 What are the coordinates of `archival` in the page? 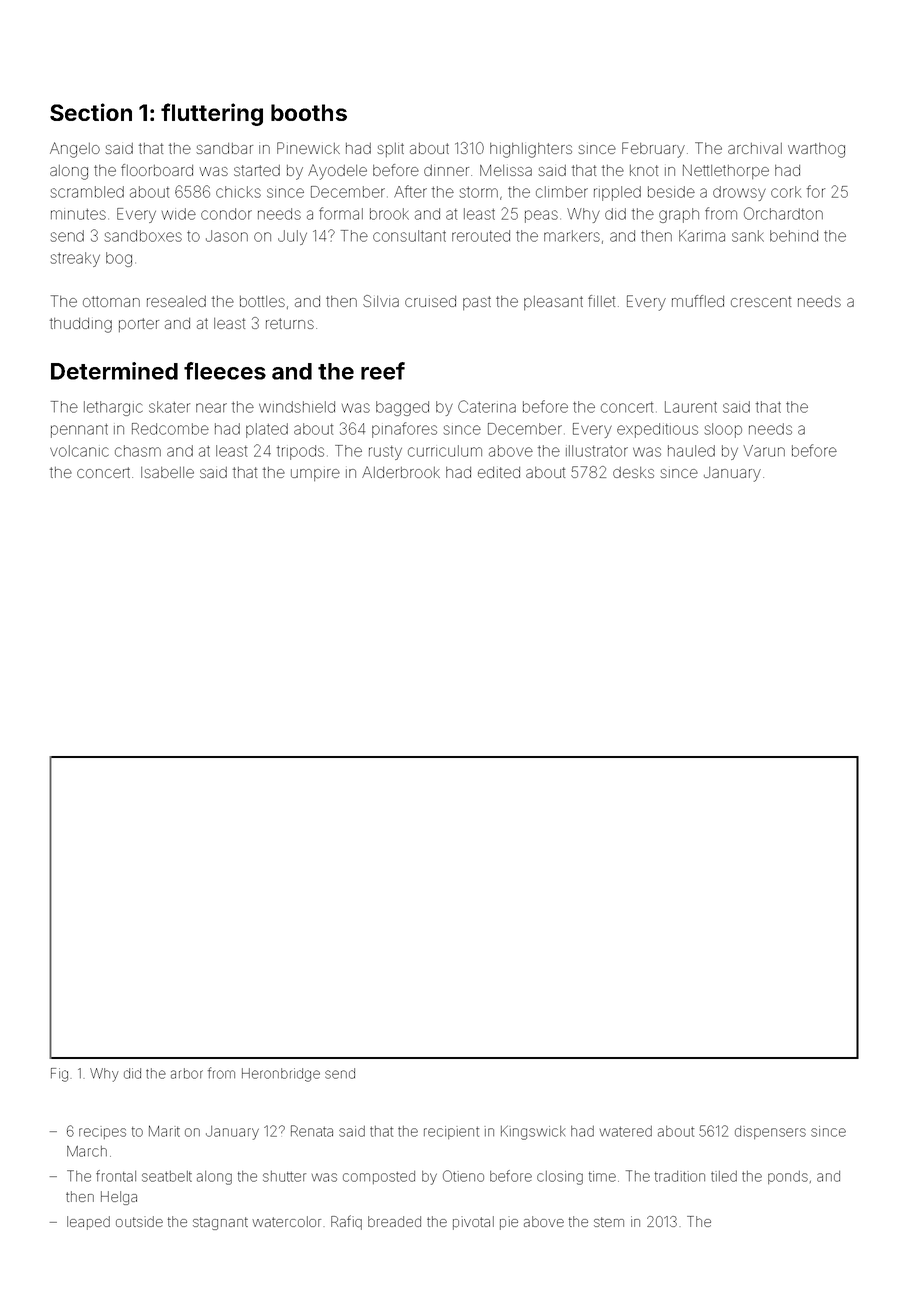 It's located at (755, 148).
